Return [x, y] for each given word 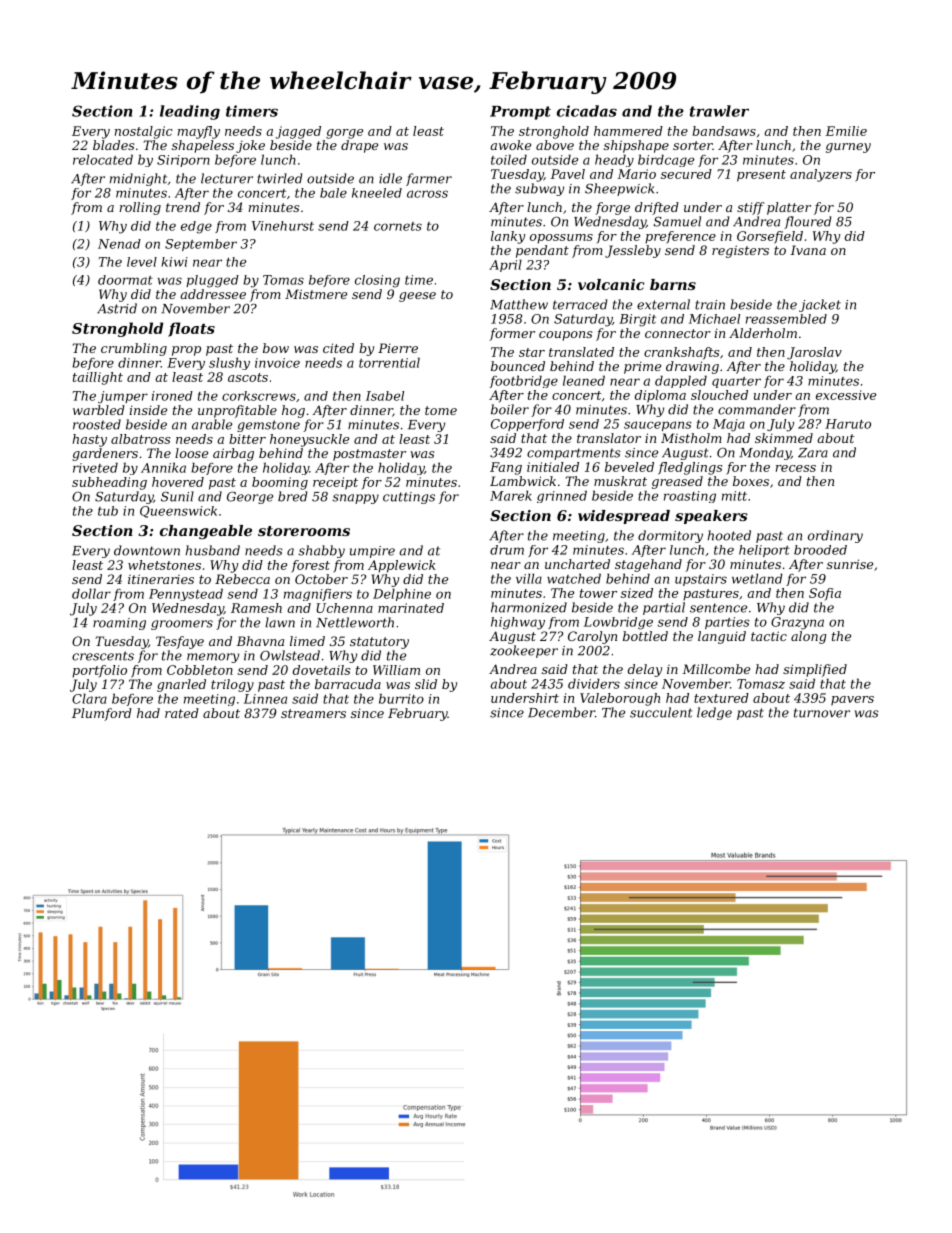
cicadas [587, 111]
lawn [280, 622]
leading [190, 112]
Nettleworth [355, 622]
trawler [719, 111]
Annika [163, 467]
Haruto [848, 424]
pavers [852, 701]
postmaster [369, 455]
